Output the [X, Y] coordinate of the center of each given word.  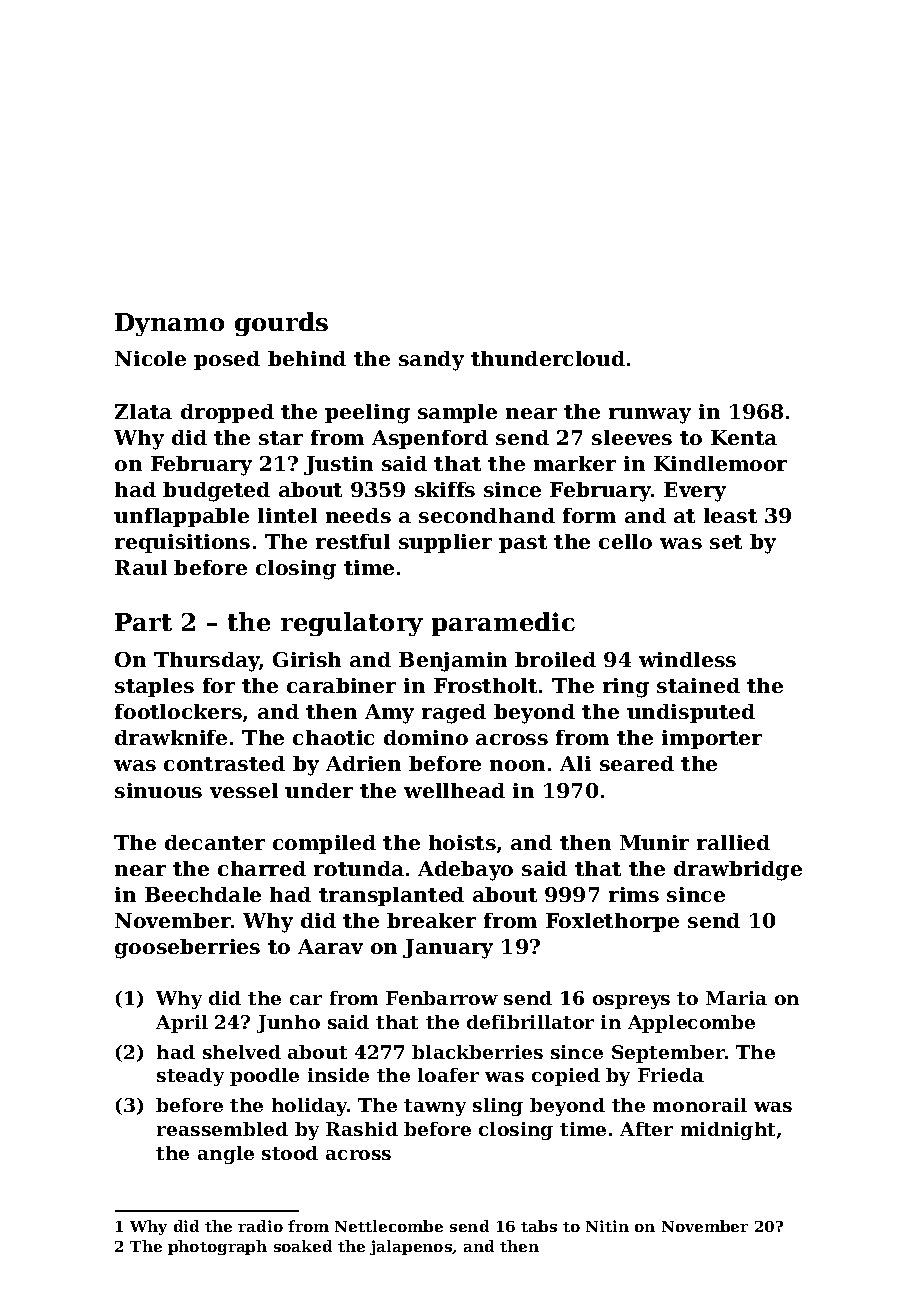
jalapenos [411, 1247]
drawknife [171, 737]
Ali [575, 763]
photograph [217, 1247]
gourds [281, 324]
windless [687, 659]
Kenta [744, 437]
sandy [431, 361]
